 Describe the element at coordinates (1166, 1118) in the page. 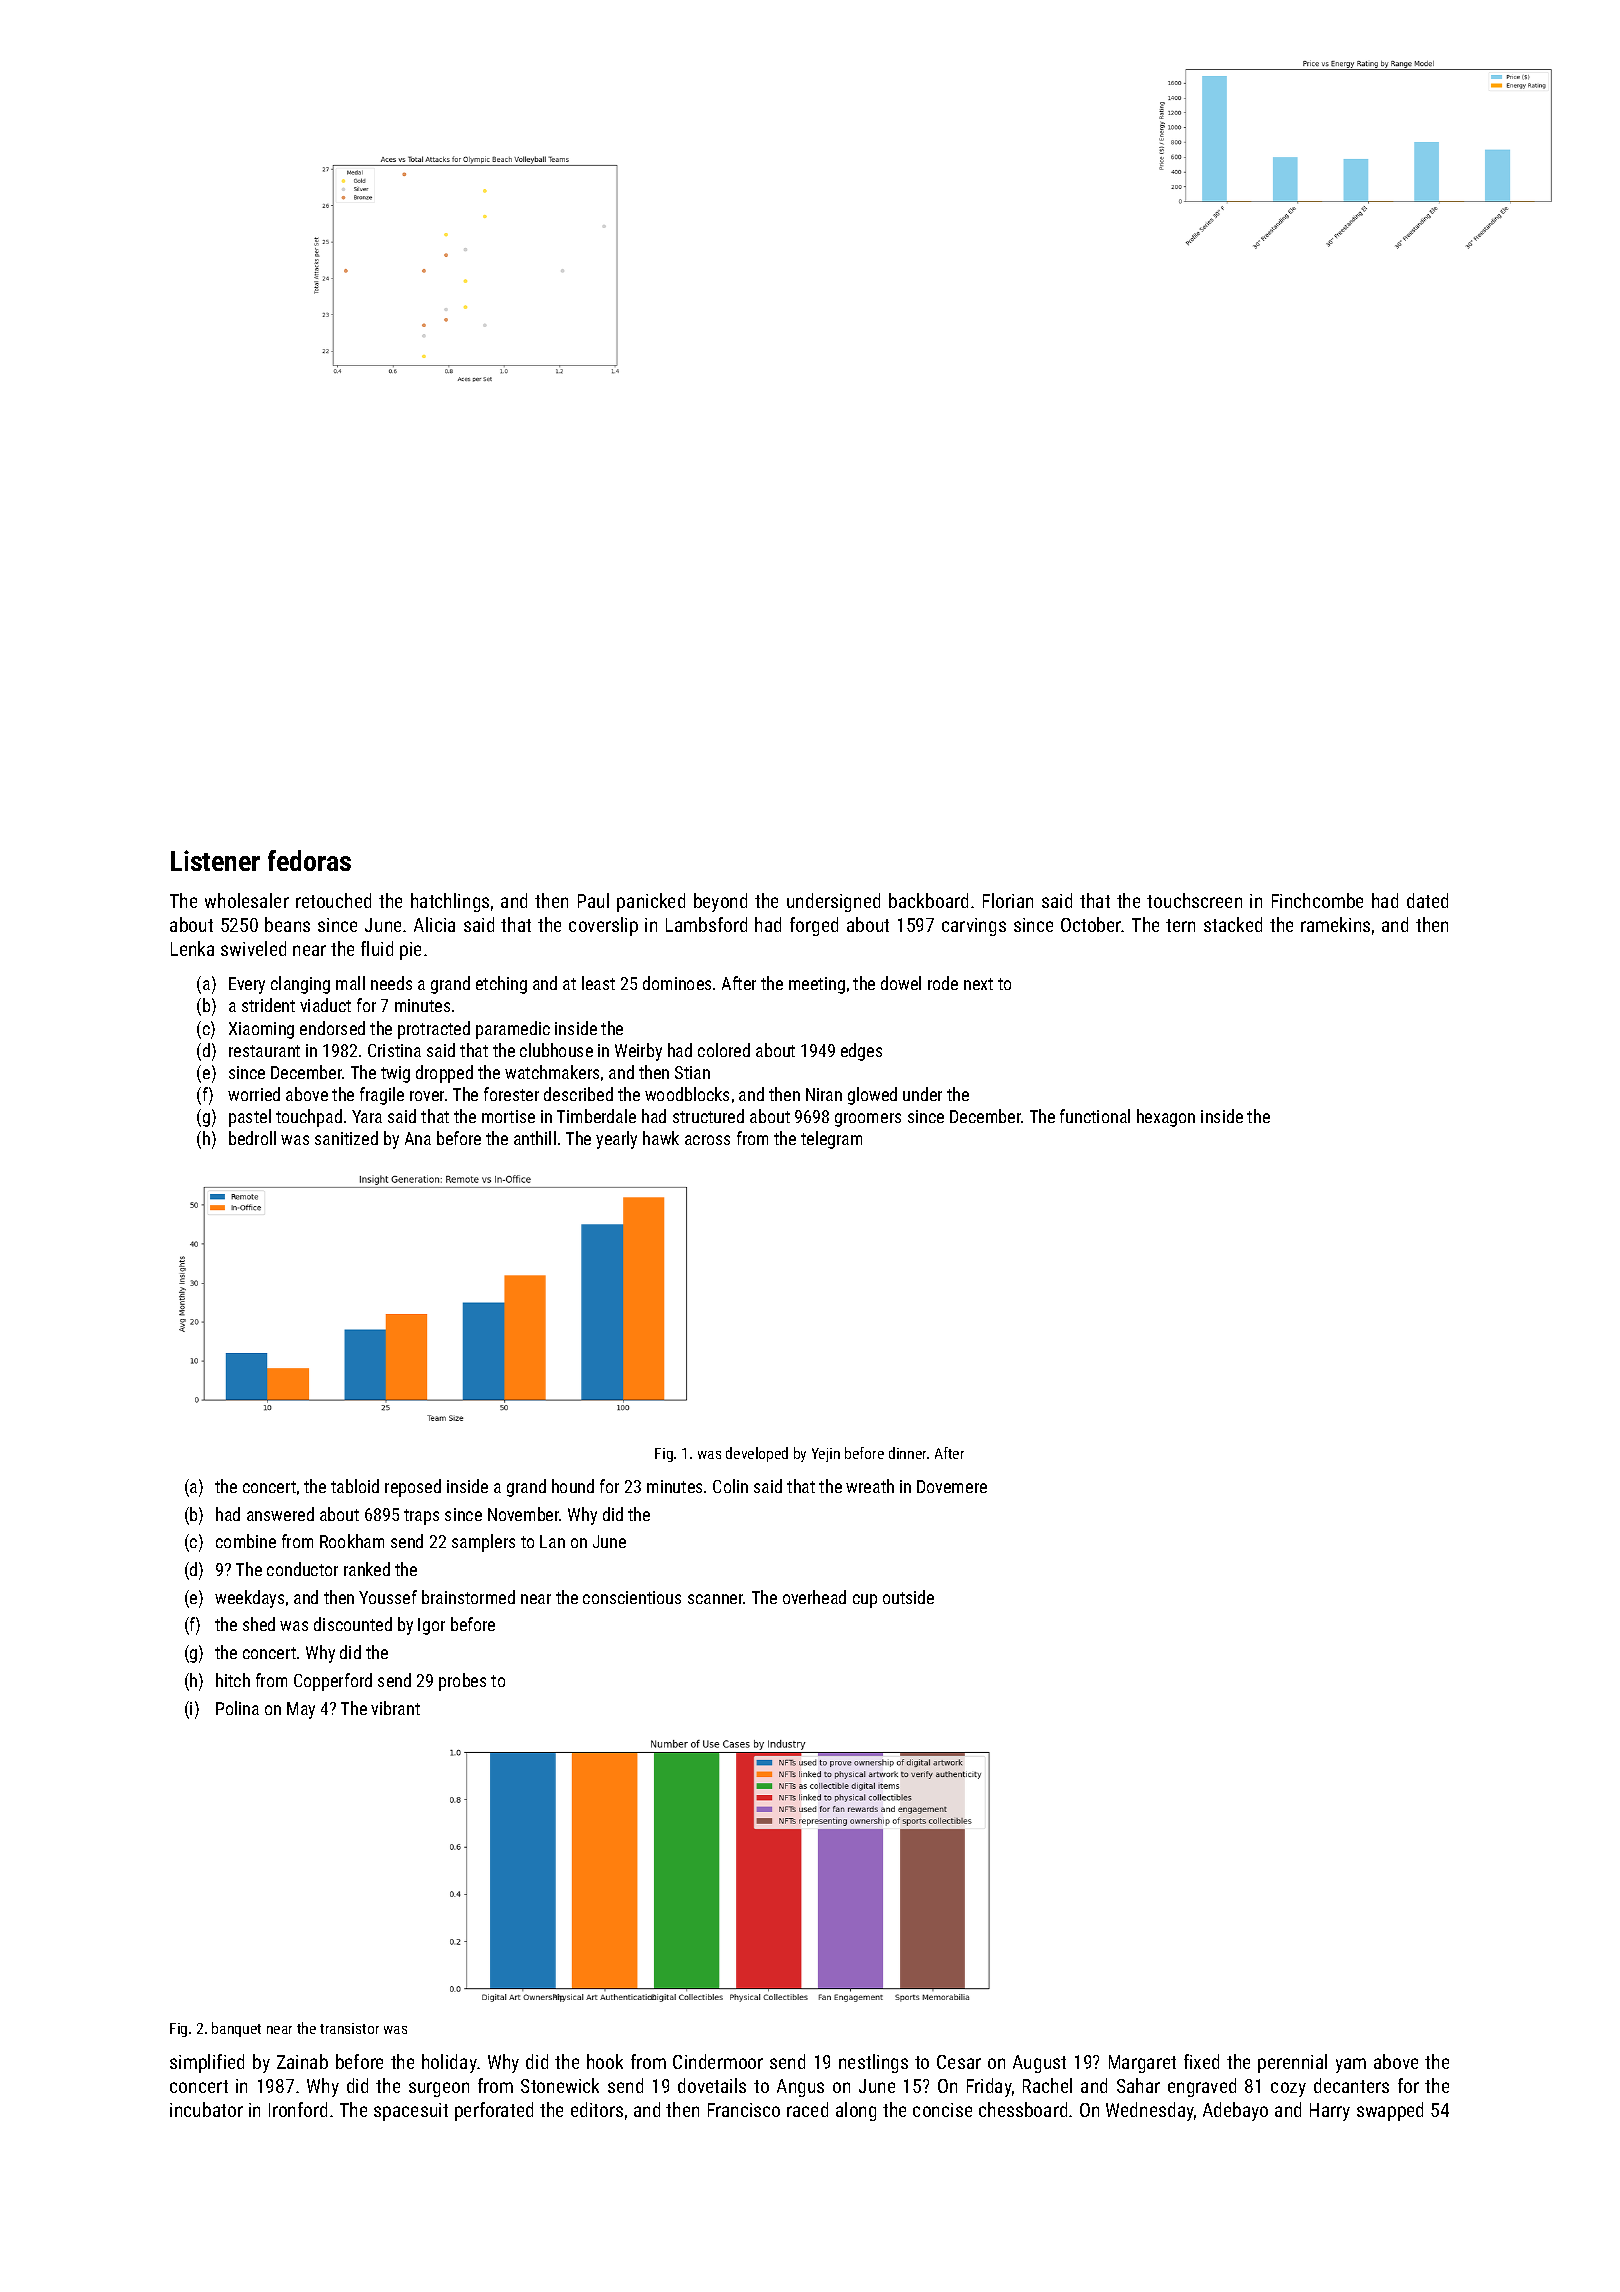

I see `hexagon` at that location.
